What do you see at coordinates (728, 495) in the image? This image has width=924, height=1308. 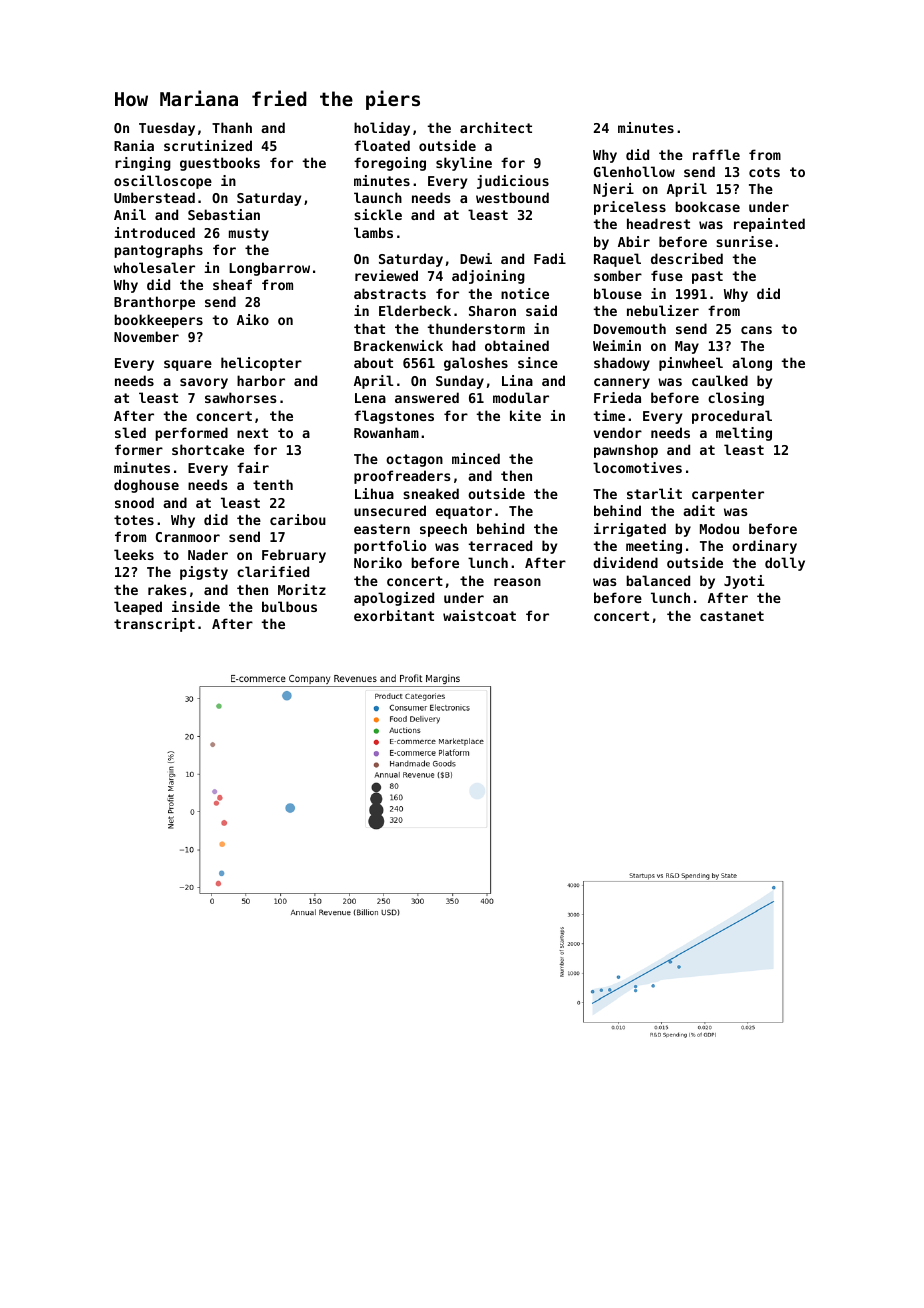 I see `carpenter` at bounding box center [728, 495].
